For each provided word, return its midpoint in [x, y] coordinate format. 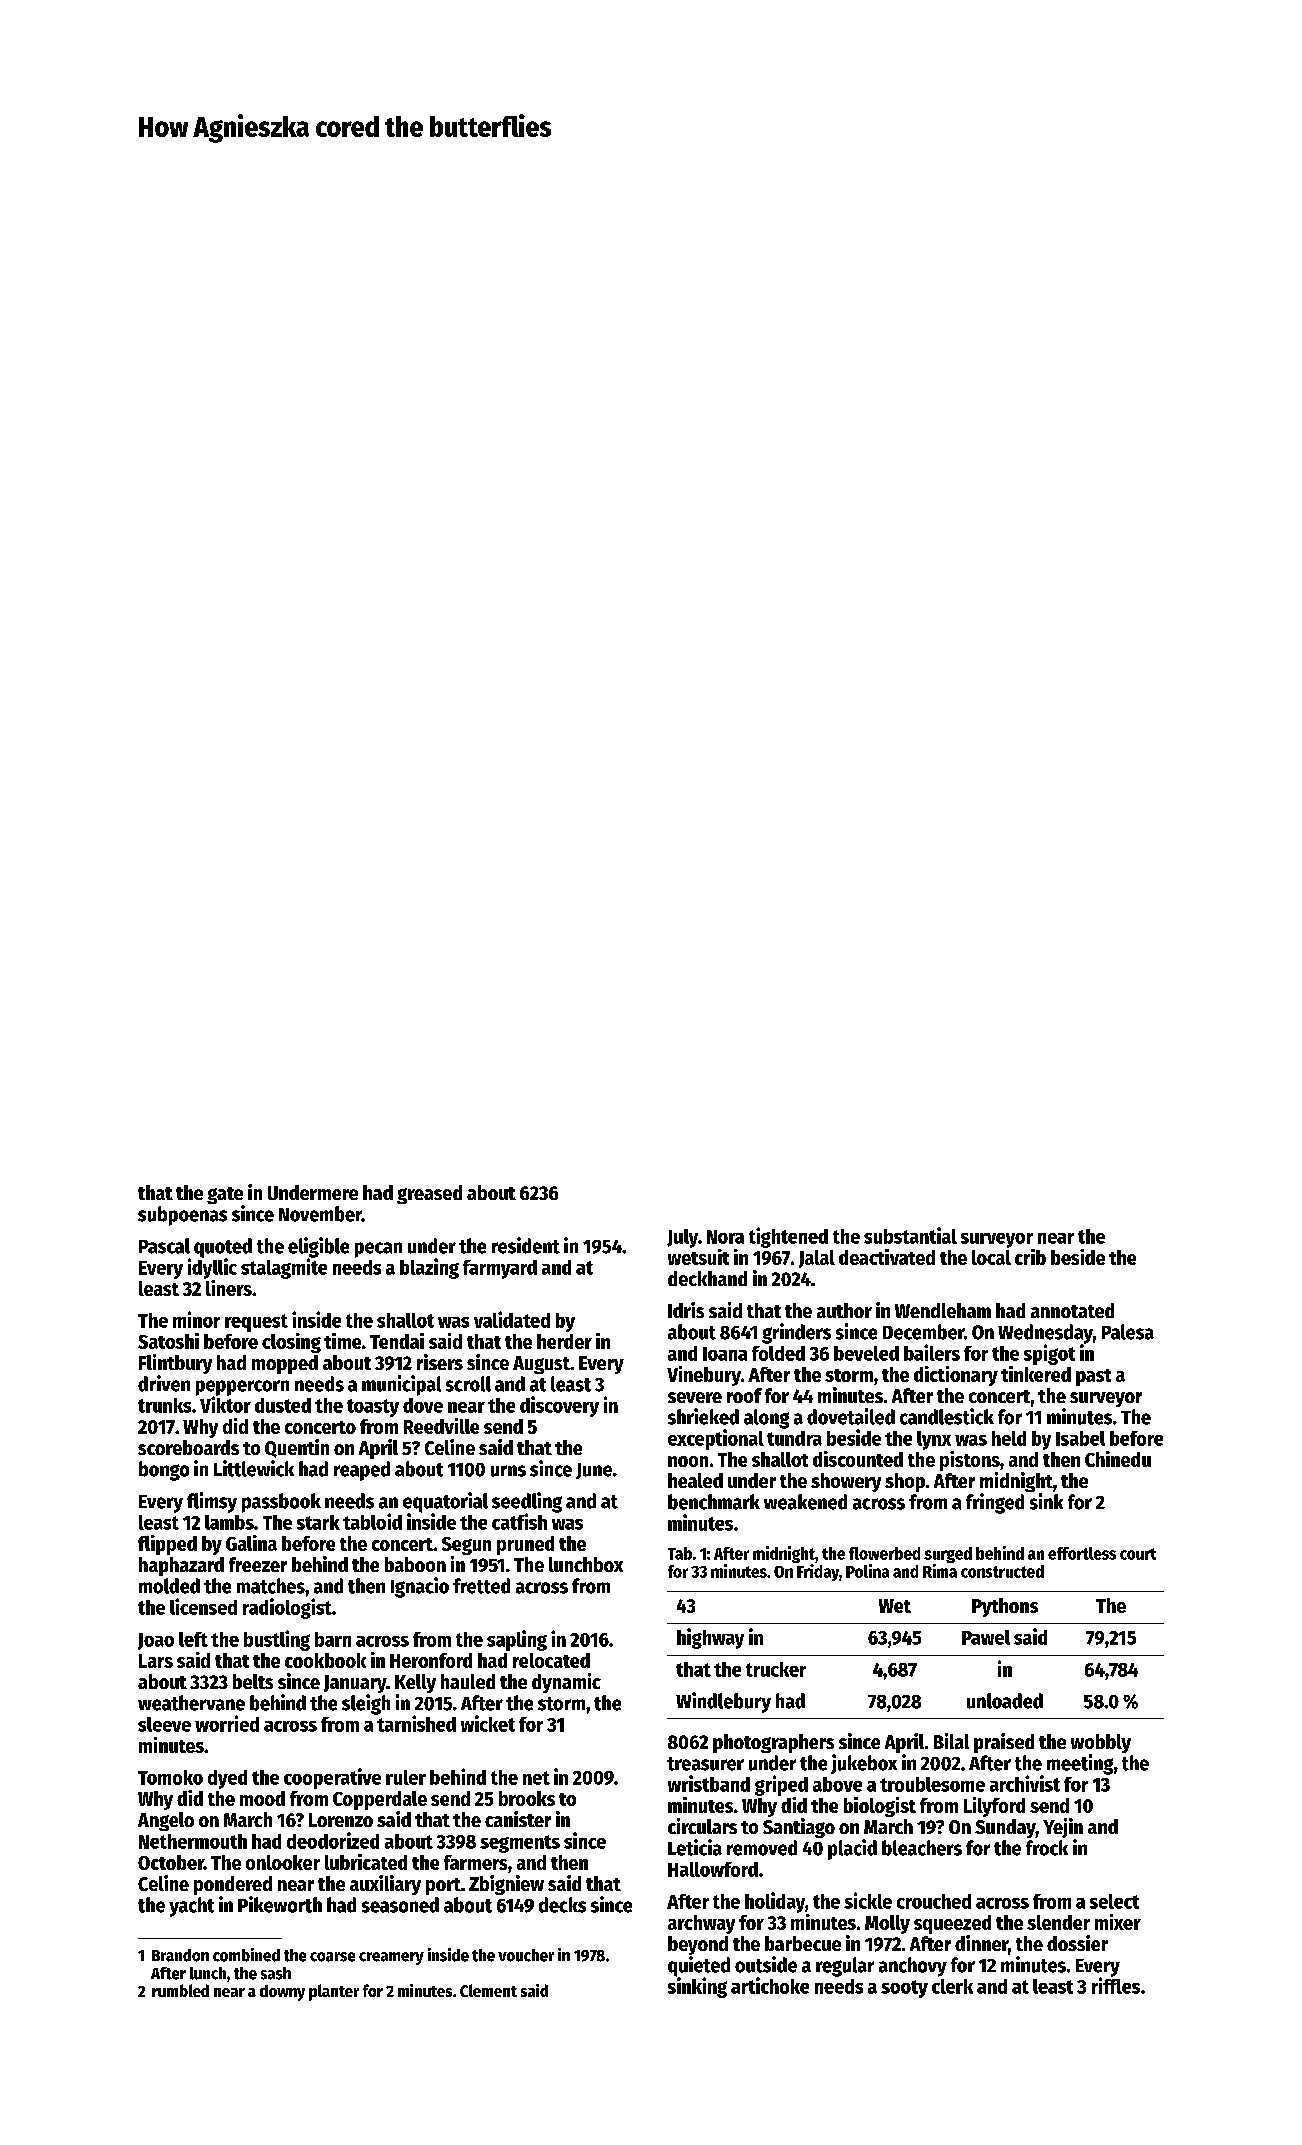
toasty [373, 1408]
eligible [318, 1247]
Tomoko [170, 1777]
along [766, 1419]
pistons [970, 1461]
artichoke [770, 1985]
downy [282, 1993]
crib [1030, 1257]
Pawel [986, 1637]
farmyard [500, 1269]
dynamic [566, 1683]
